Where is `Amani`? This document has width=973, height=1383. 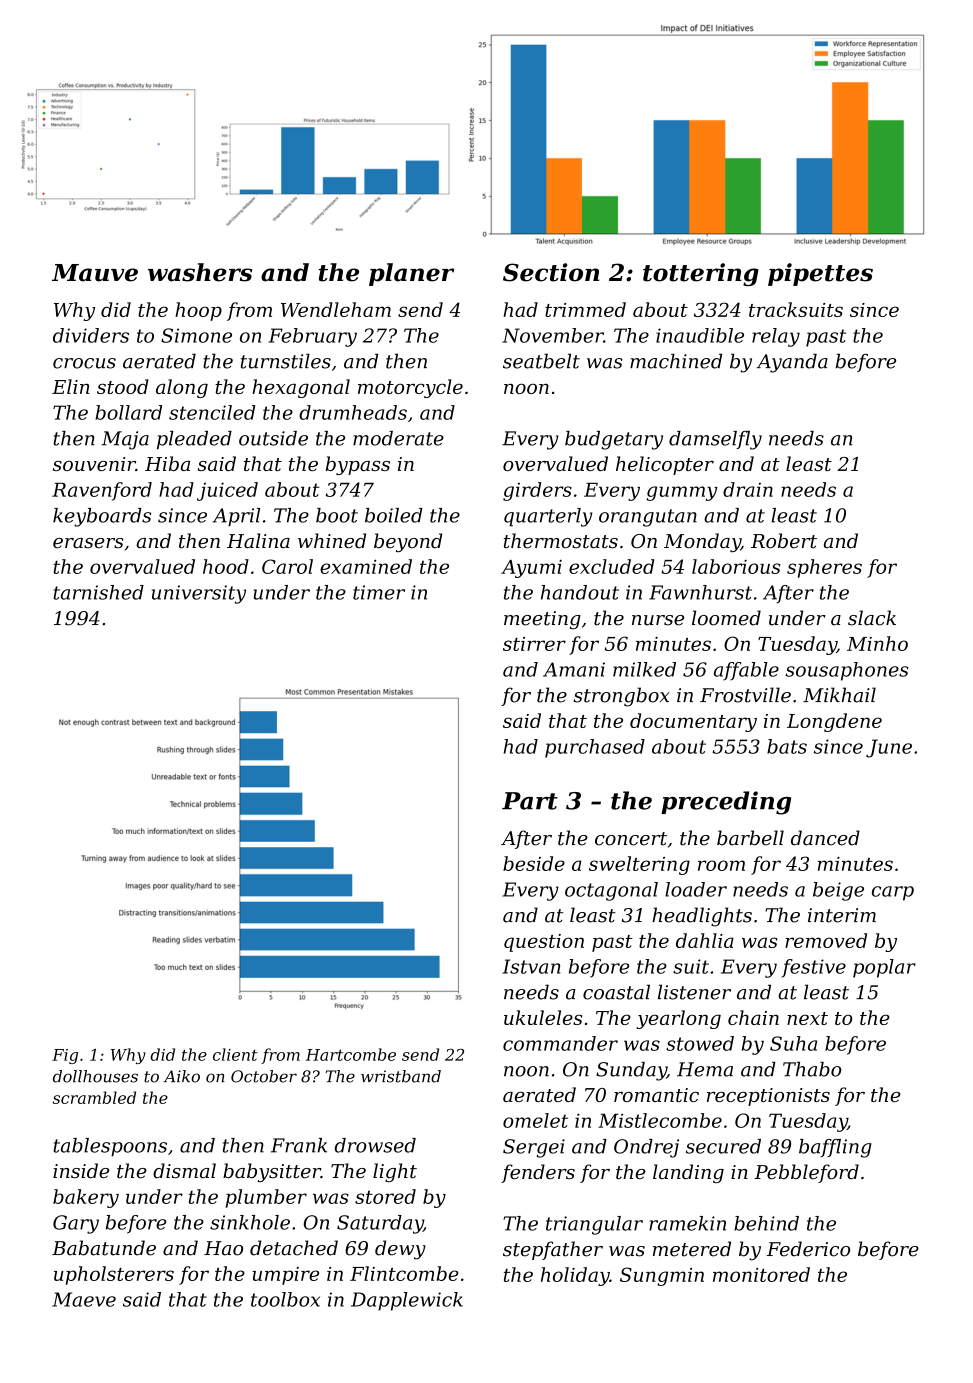
Amani is located at coordinates (574, 669).
